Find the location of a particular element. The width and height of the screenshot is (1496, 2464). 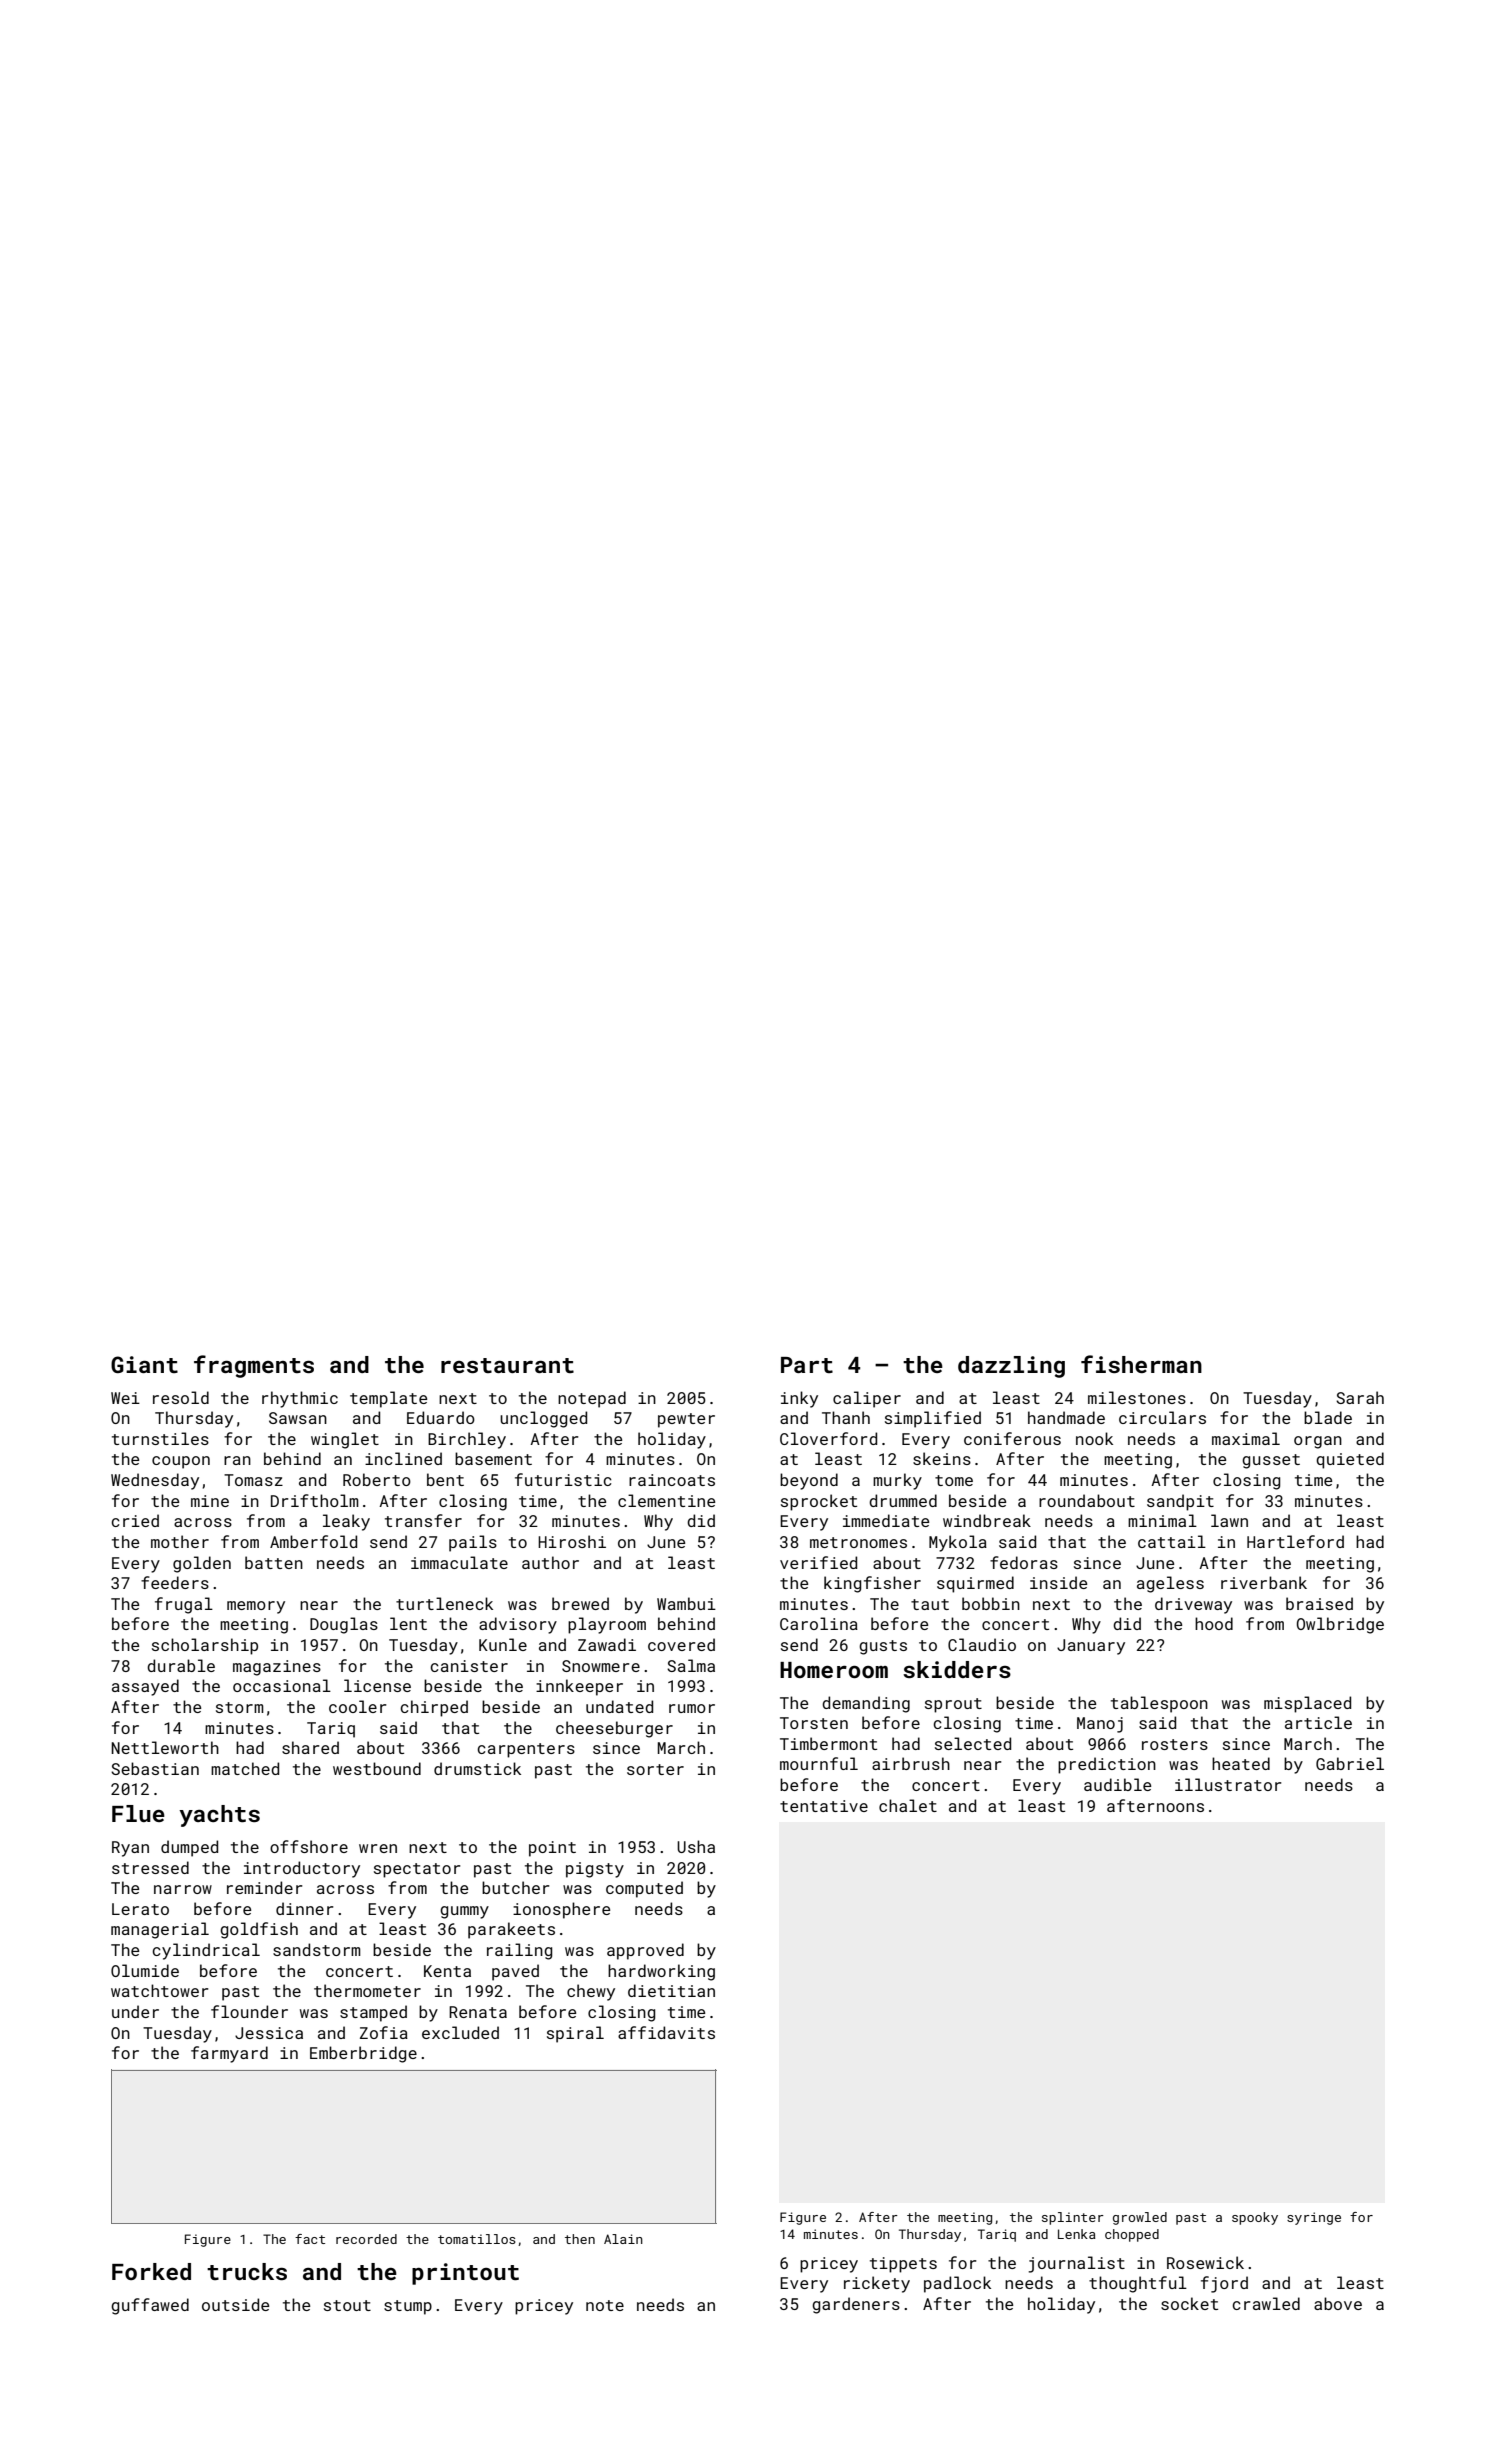

stump is located at coordinates (408, 2307).
